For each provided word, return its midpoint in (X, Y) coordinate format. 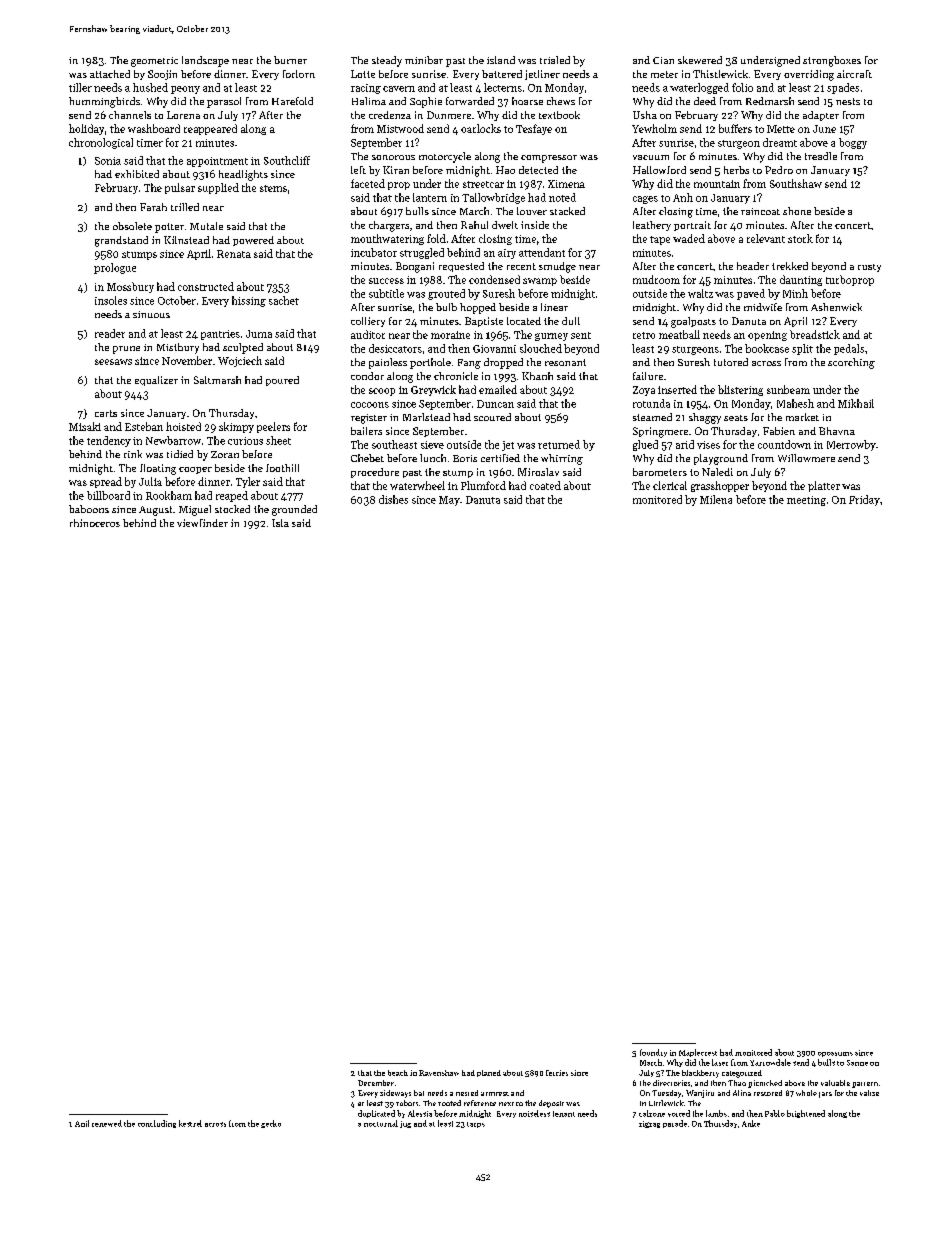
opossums (835, 1054)
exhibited (137, 174)
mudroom (656, 279)
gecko (271, 1124)
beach (398, 1073)
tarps (476, 1125)
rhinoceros (95, 523)
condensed (494, 279)
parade (675, 1124)
